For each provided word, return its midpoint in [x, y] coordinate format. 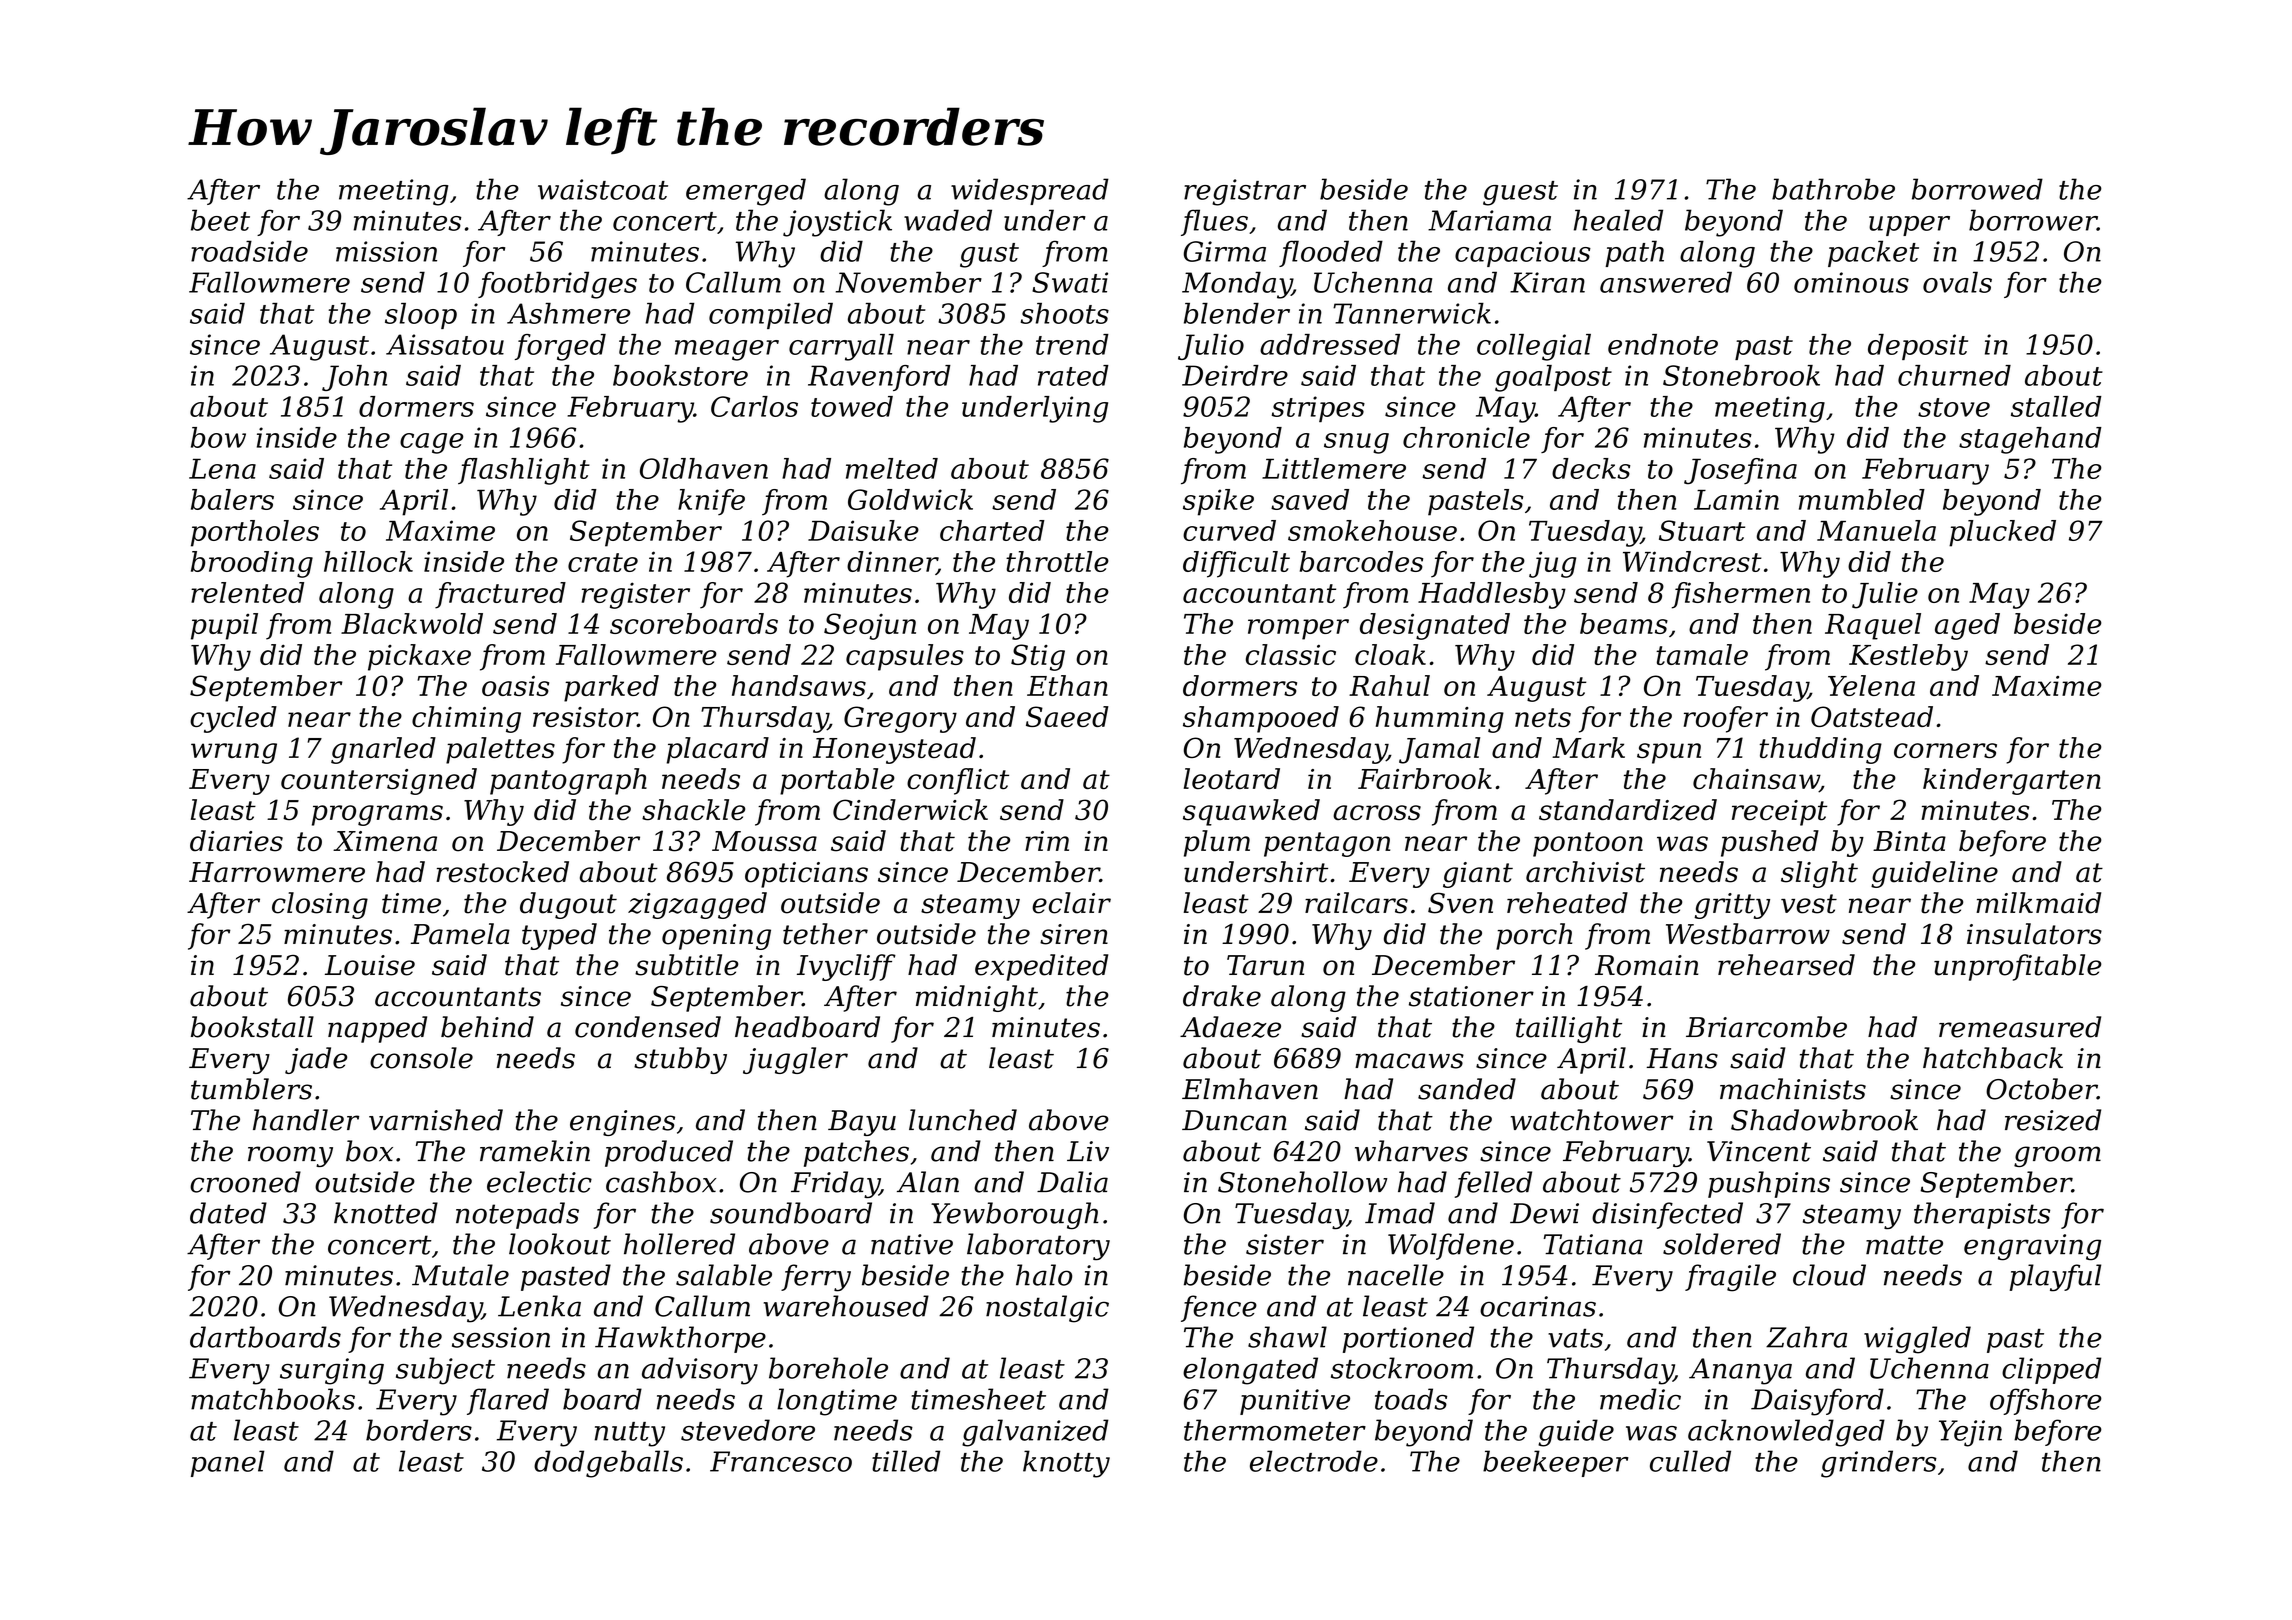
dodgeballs [608, 1464]
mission [386, 251]
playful [2055, 1278]
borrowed [1977, 189]
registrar [1245, 192]
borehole [828, 1368]
